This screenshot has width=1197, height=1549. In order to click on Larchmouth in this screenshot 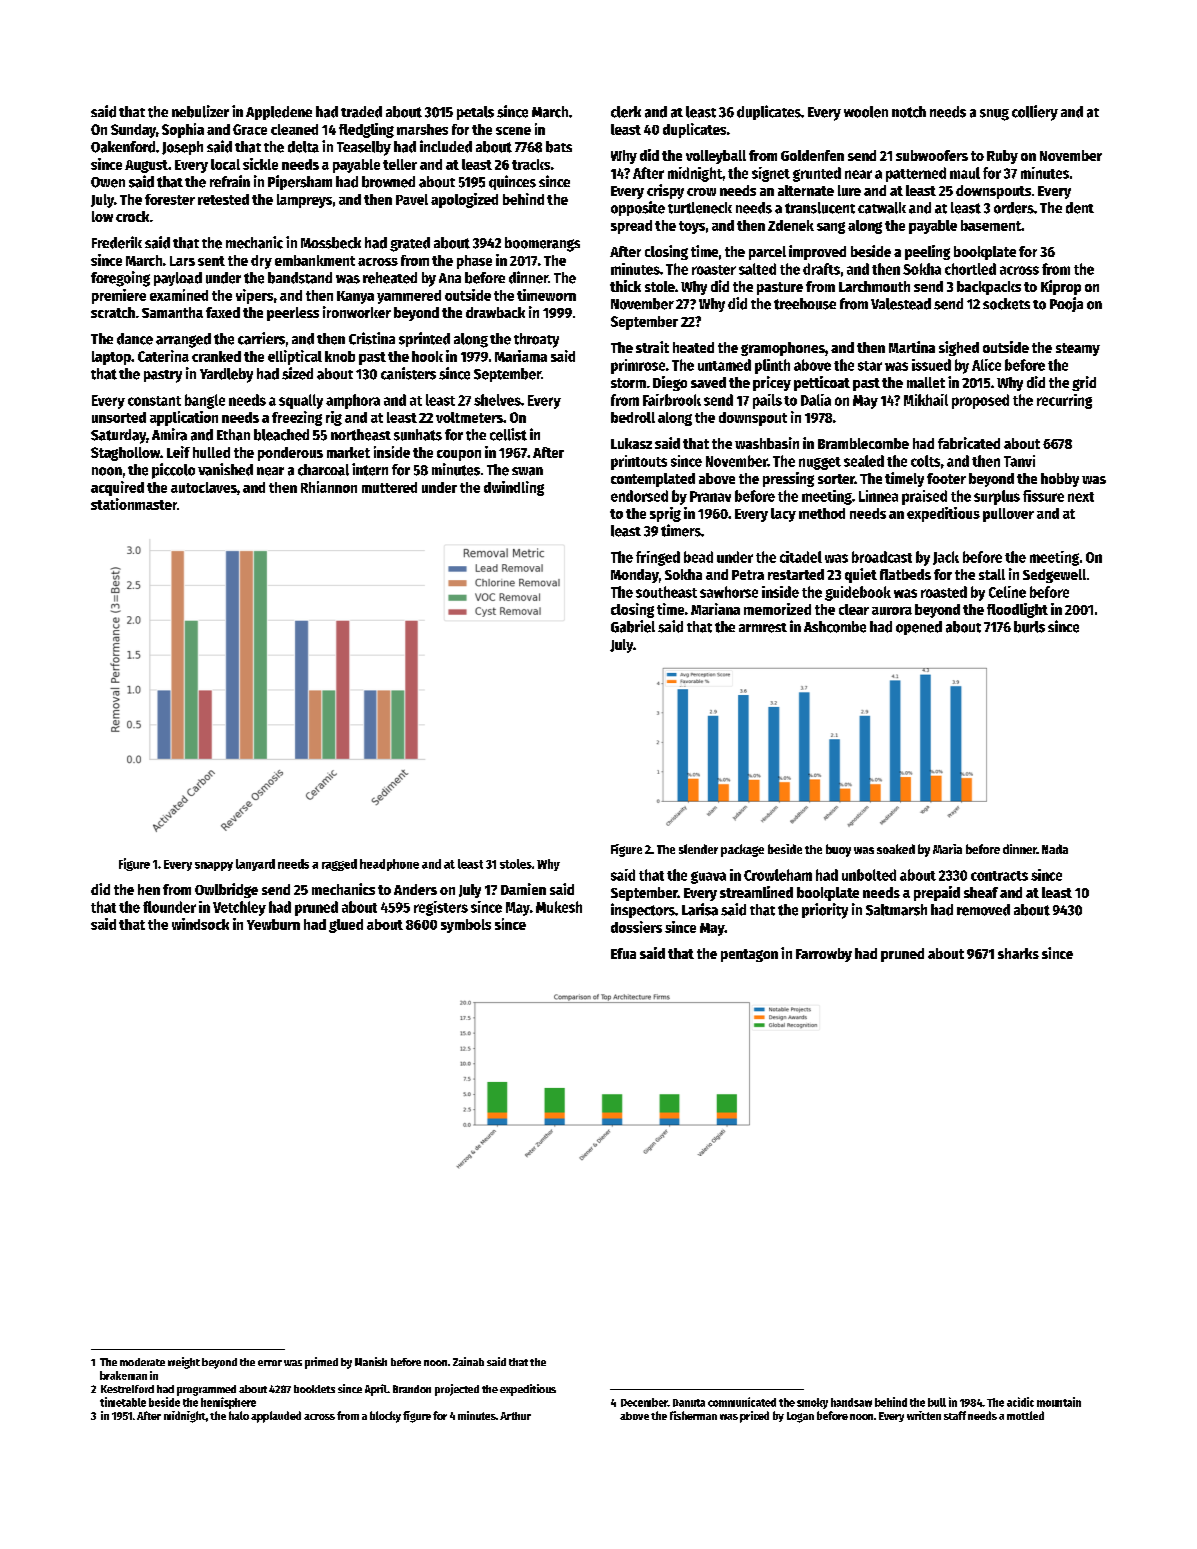, I will do `click(874, 286)`.
